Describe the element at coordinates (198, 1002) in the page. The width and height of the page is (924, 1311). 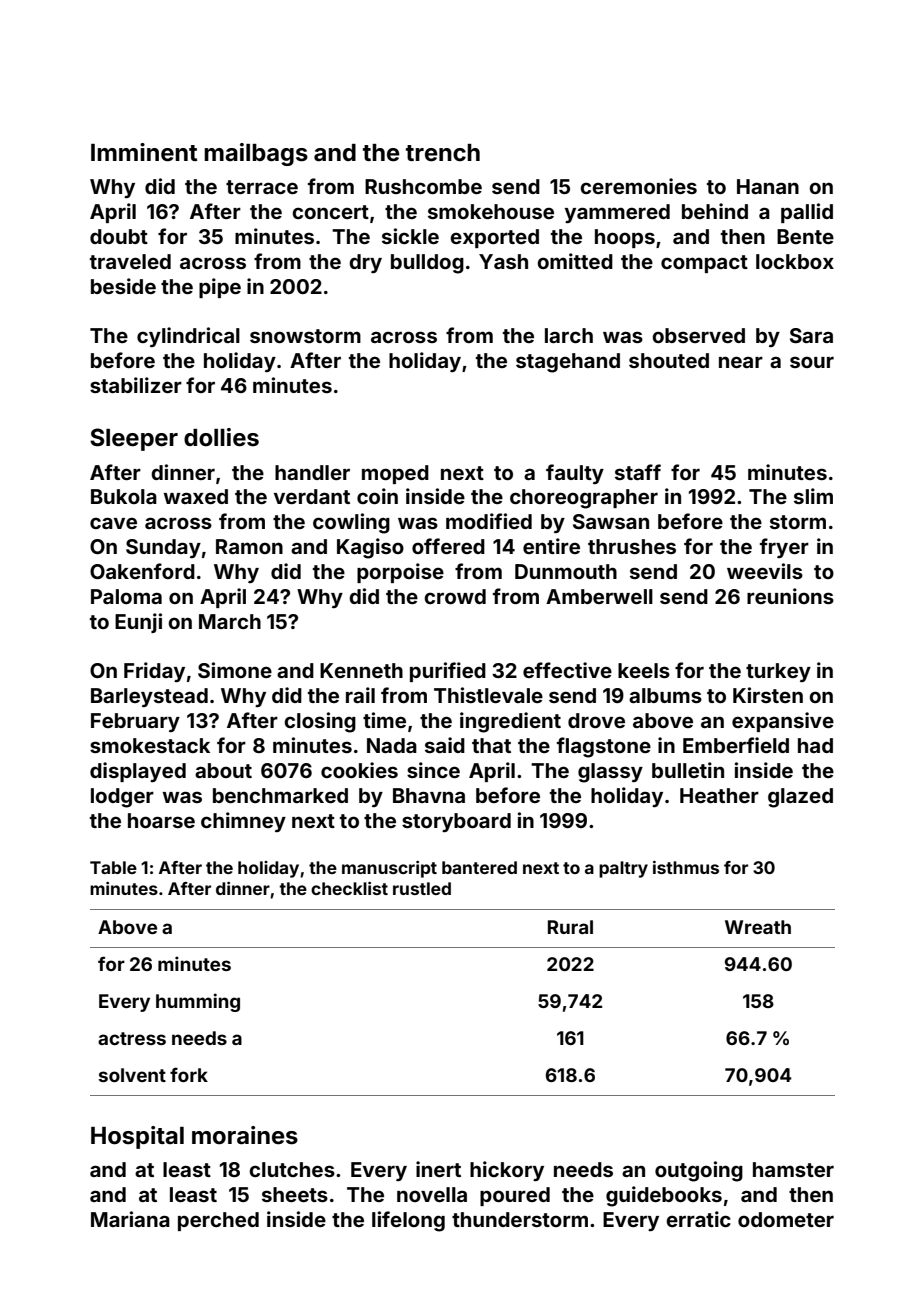
I see `humming` at that location.
